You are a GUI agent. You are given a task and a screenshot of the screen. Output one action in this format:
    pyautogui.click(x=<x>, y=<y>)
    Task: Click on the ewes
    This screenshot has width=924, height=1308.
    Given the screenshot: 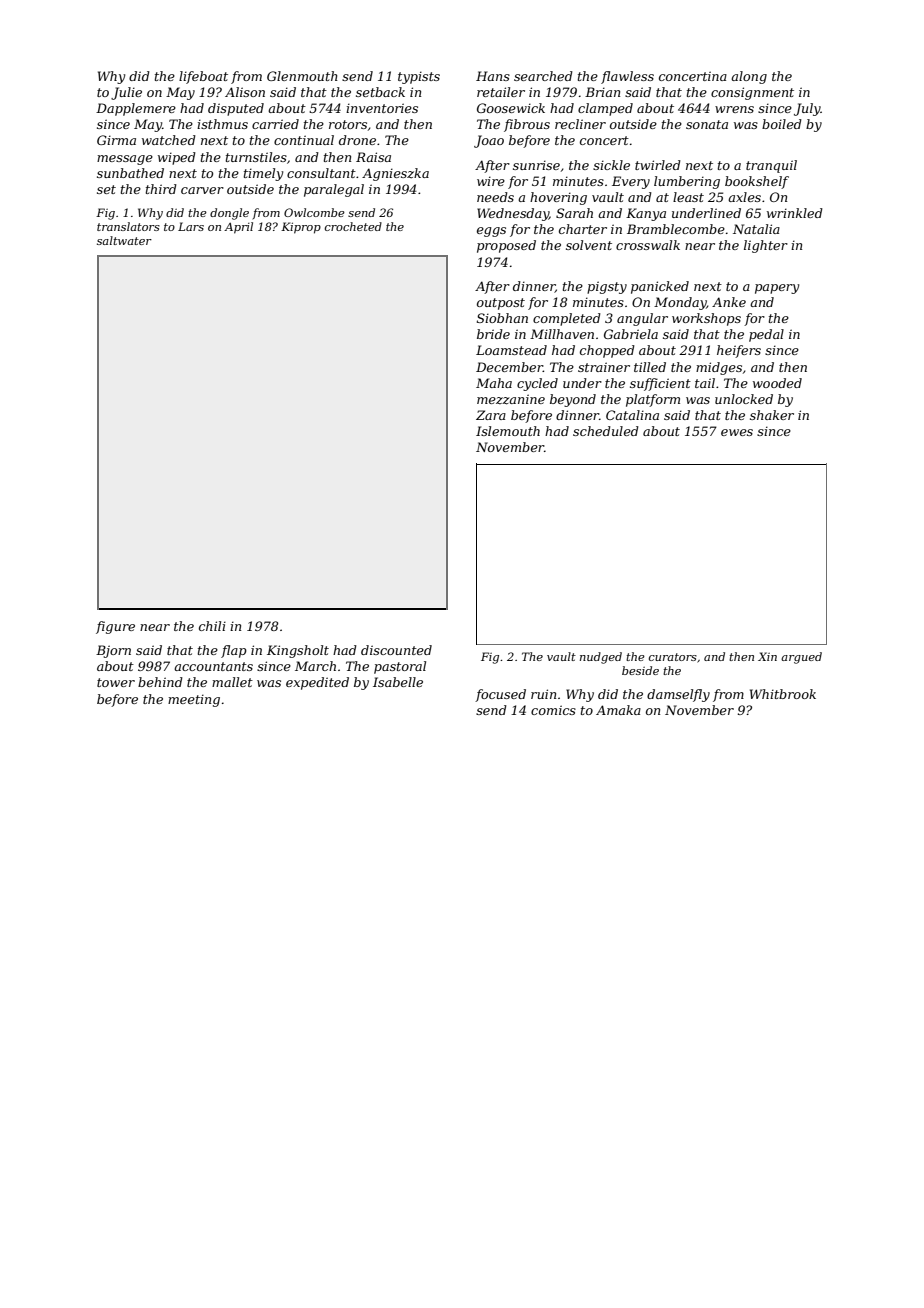 What is the action you would take?
    pyautogui.click(x=737, y=432)
